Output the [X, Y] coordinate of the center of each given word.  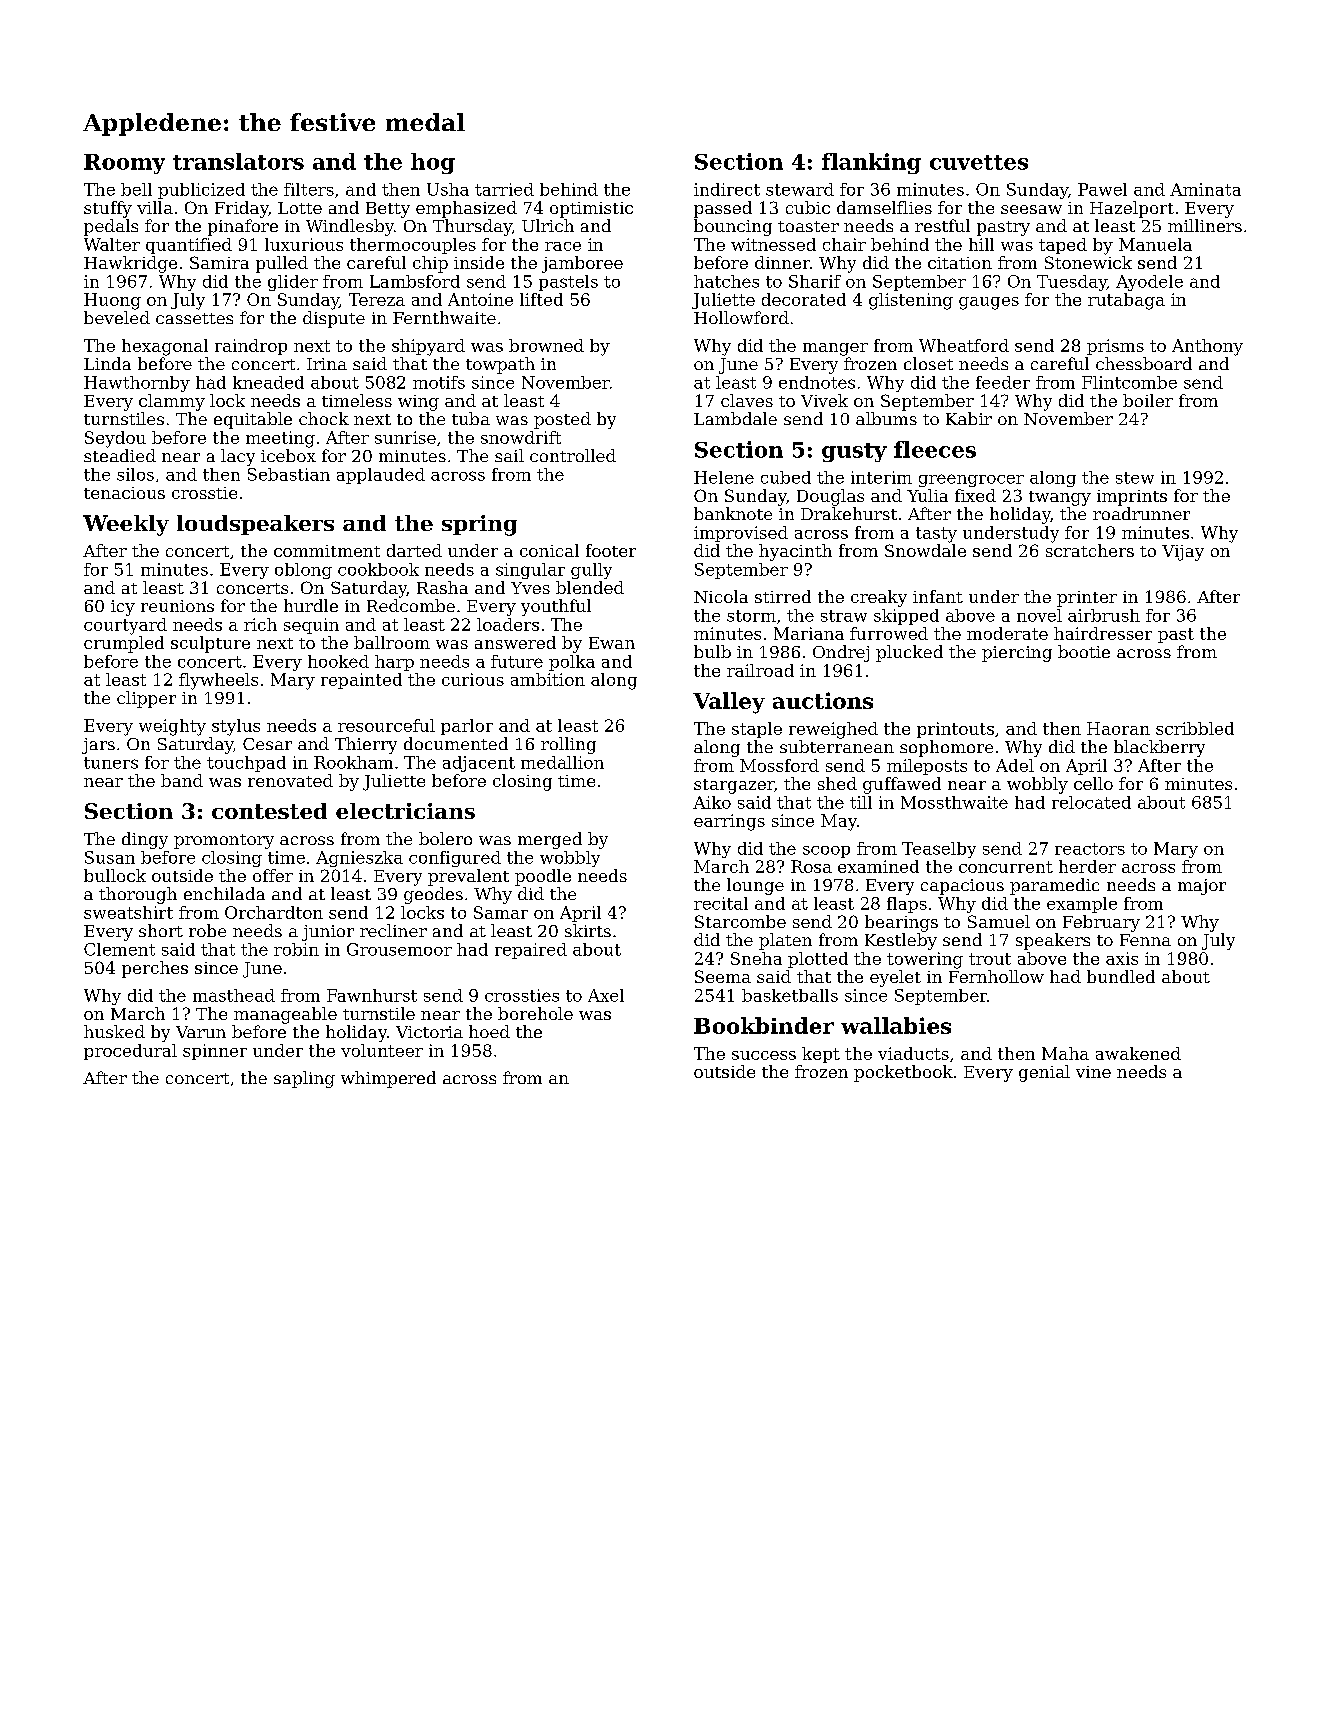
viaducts [913, 1053]
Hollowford [741, 317]
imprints [1132, 498]
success [764, 1055]
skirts [588, 930]
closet [928, 363]
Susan [110, 857]
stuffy [108, 209]
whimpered [388, 1079]
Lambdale [735, 418]
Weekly [126, 525]
